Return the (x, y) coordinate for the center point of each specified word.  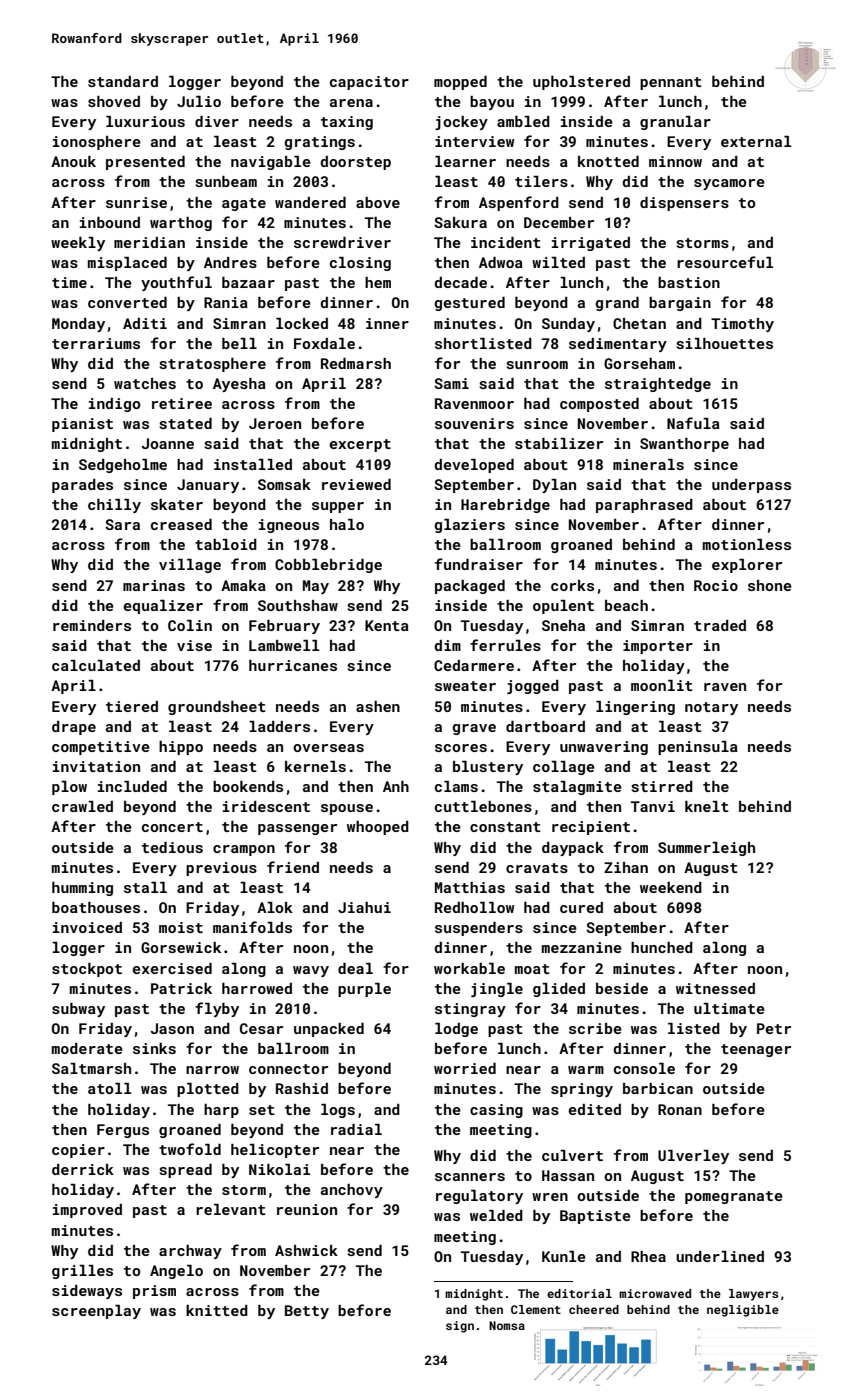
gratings (320, 143)
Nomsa (507, 1325)
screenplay (96, 1312)
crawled (82, 806)
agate (244, 204)
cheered (594, 1309)
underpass (751, 486)
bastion (689, 282)
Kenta (387, 625)
